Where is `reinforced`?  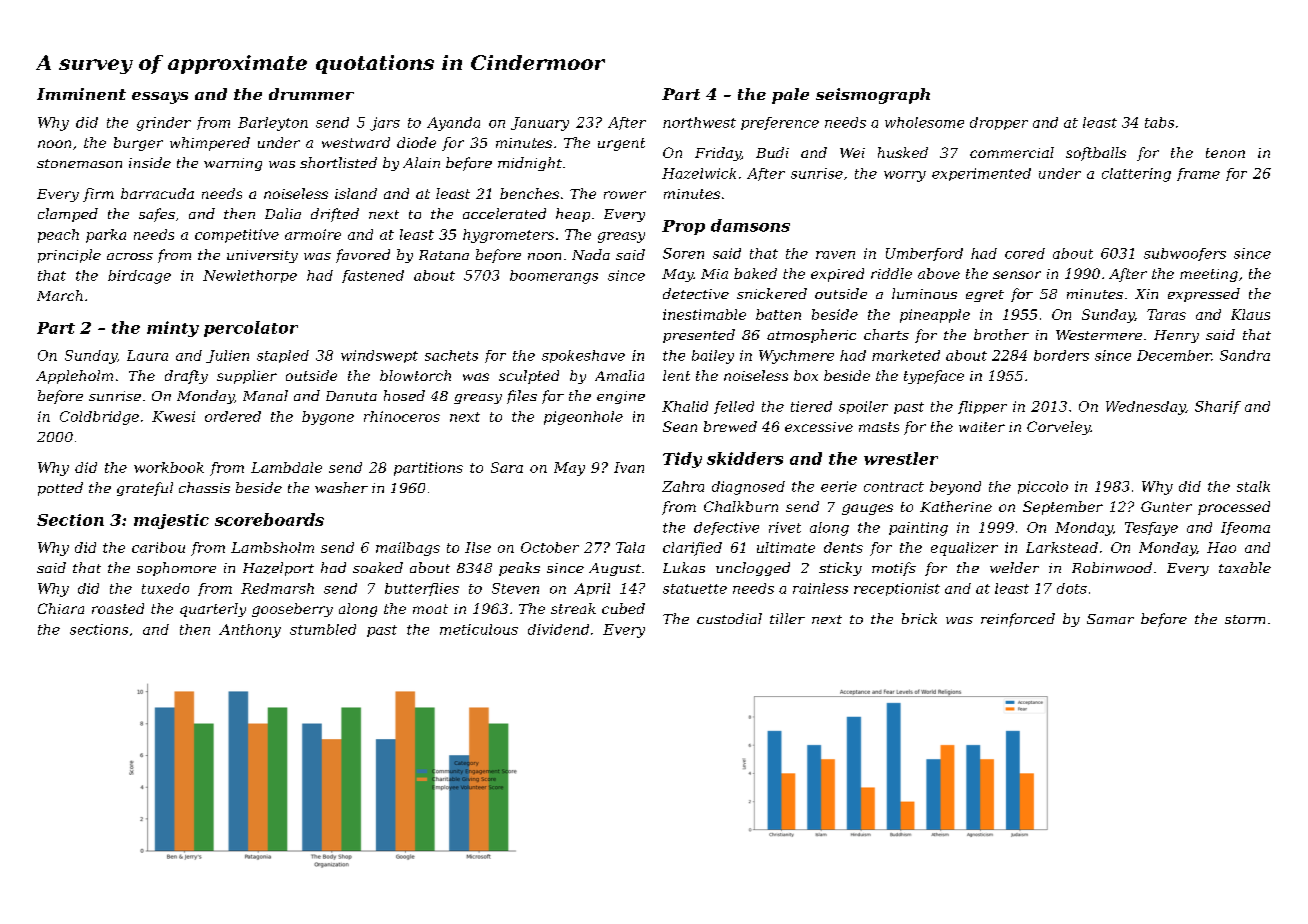 reinforced is located at coordinates (1018, 620).
